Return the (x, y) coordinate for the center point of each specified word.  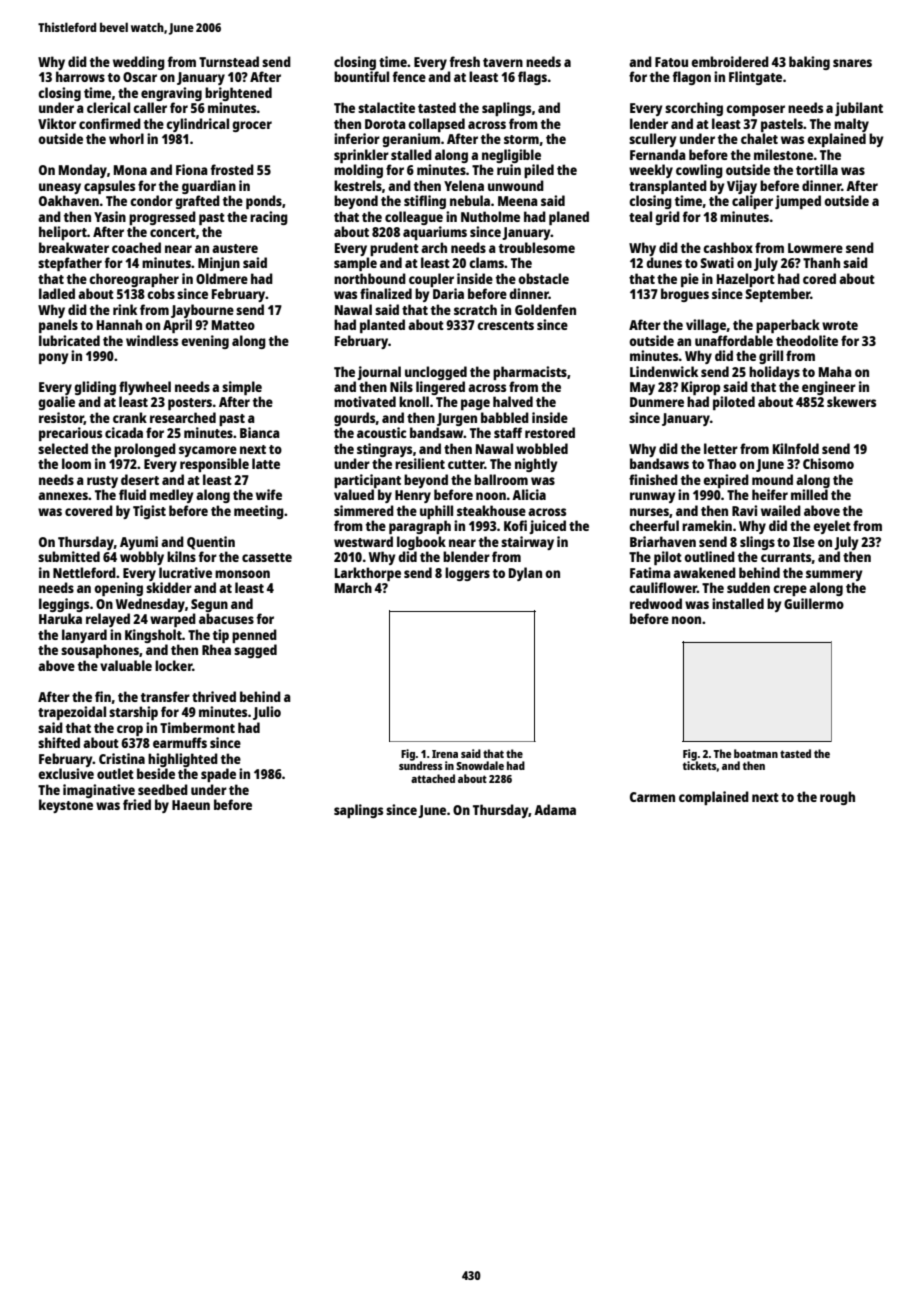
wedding (139, 63)
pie (690, 280)
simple (242, 388)
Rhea (216, 649)
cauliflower (663, 587)
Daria (448, 293)
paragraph (420, 527)
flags (532, 78)
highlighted (183, 760)
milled (809, 494)
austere (235, 248)
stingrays (384, 450)
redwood (656, 603)
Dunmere (657, 402)
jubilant (859, 109)
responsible (214, 465)
